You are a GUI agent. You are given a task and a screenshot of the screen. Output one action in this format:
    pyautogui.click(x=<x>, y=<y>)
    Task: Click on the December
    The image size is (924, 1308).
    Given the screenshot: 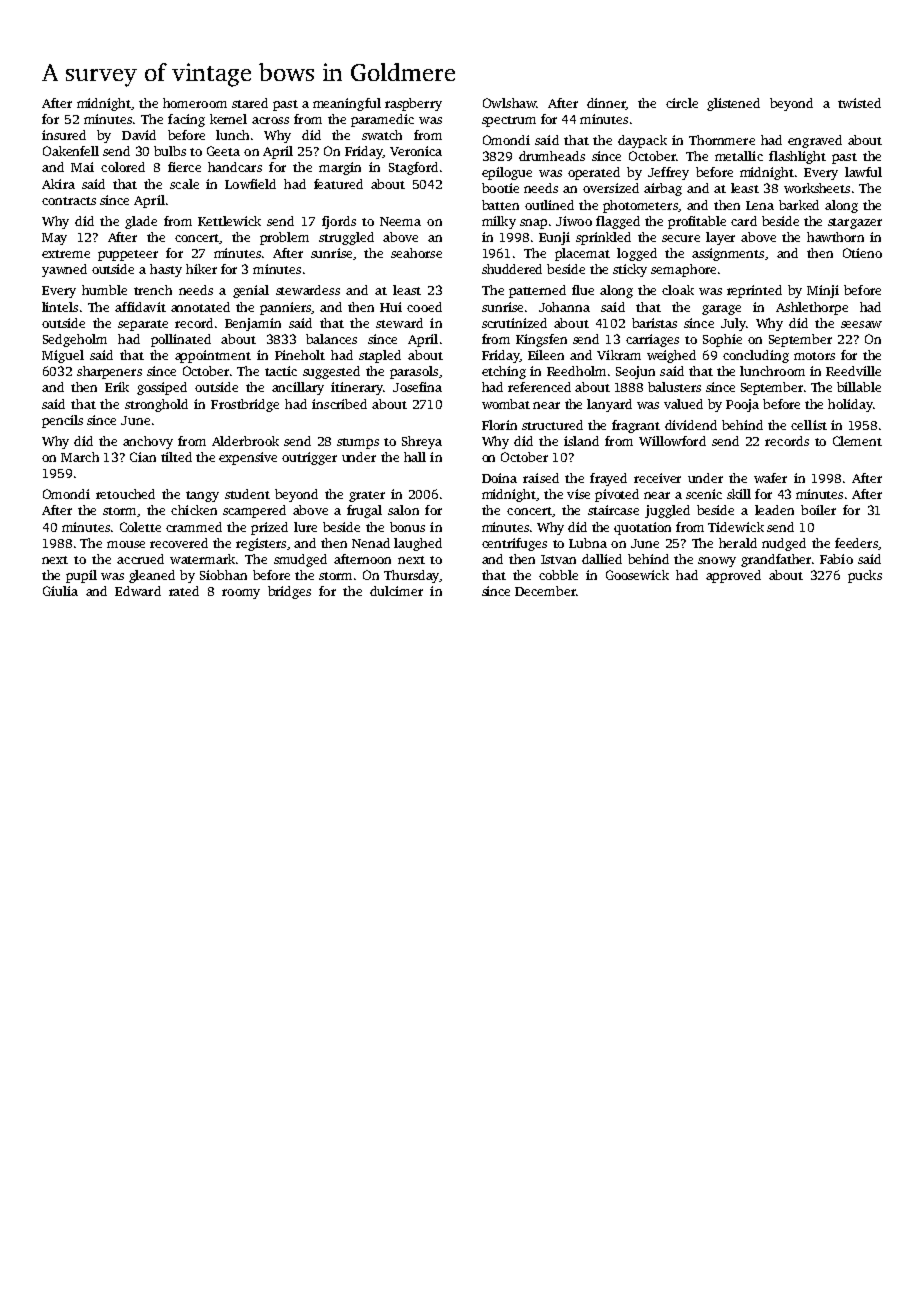 What is the action you would take?
    pyautogui.click(x=545, y=591)
